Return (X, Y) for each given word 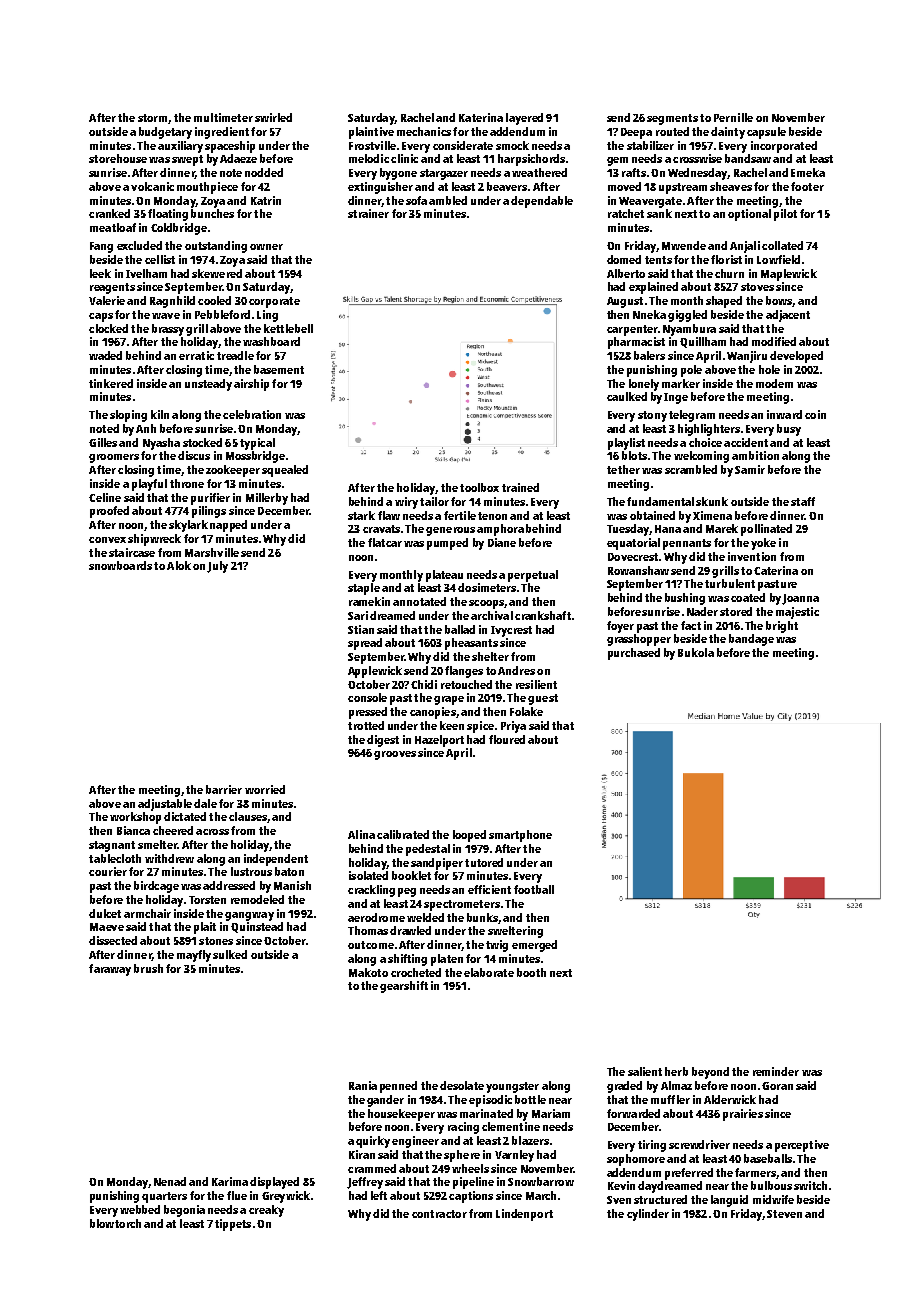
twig (497, 946)
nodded (264, 172)
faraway (110, 970)
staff (803, 501)
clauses (248, 816)
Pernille (733, 117)
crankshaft (543, 615)
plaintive (371, 133)
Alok (179, 565)
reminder (776, 1071)
